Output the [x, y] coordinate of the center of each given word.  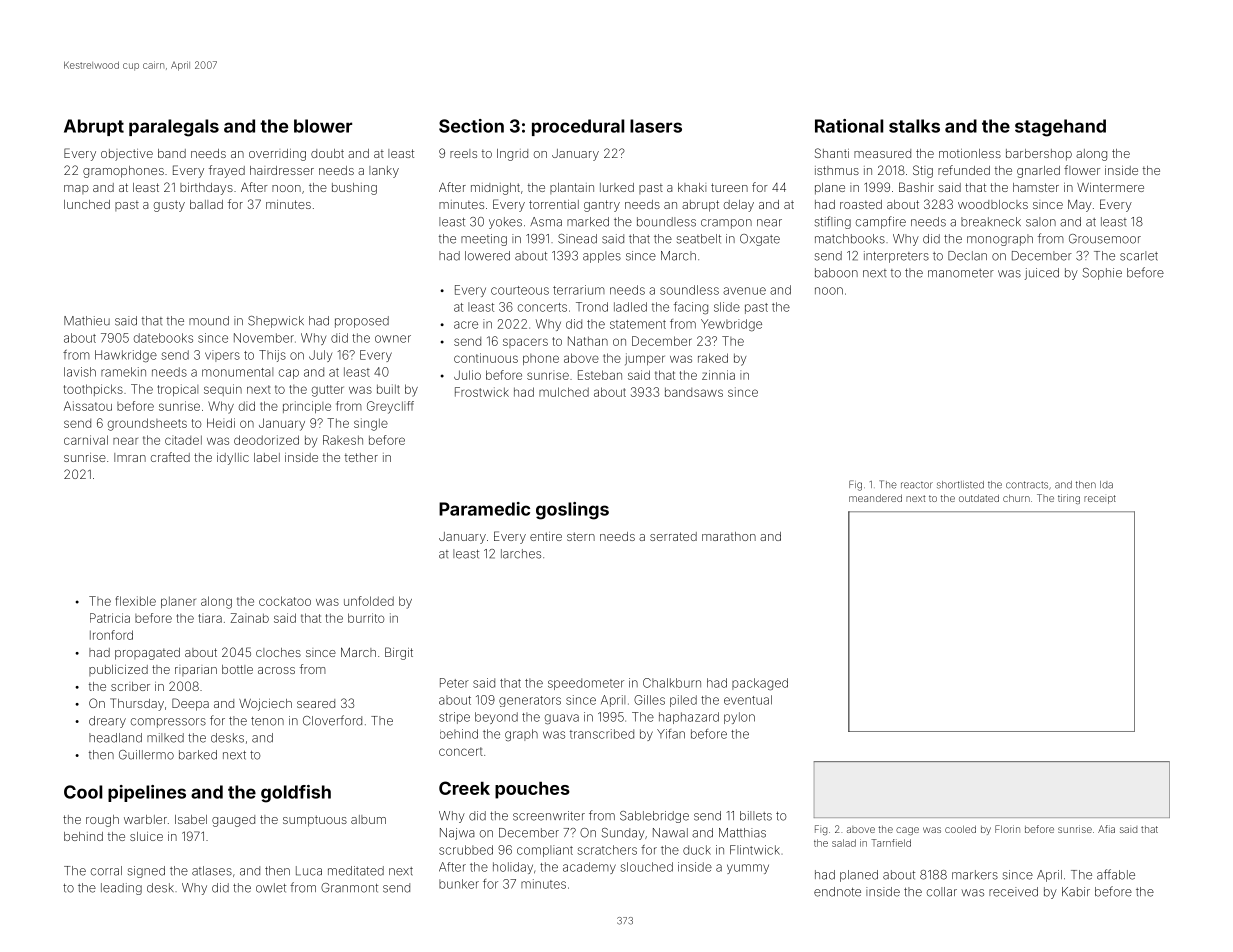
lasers [656, 126]
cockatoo [285, 601]
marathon [729, 536]
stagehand [1060, 128]
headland [115, 738]
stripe [454, 718]
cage [907, 831]
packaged [760, 684]
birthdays [206, 189]
